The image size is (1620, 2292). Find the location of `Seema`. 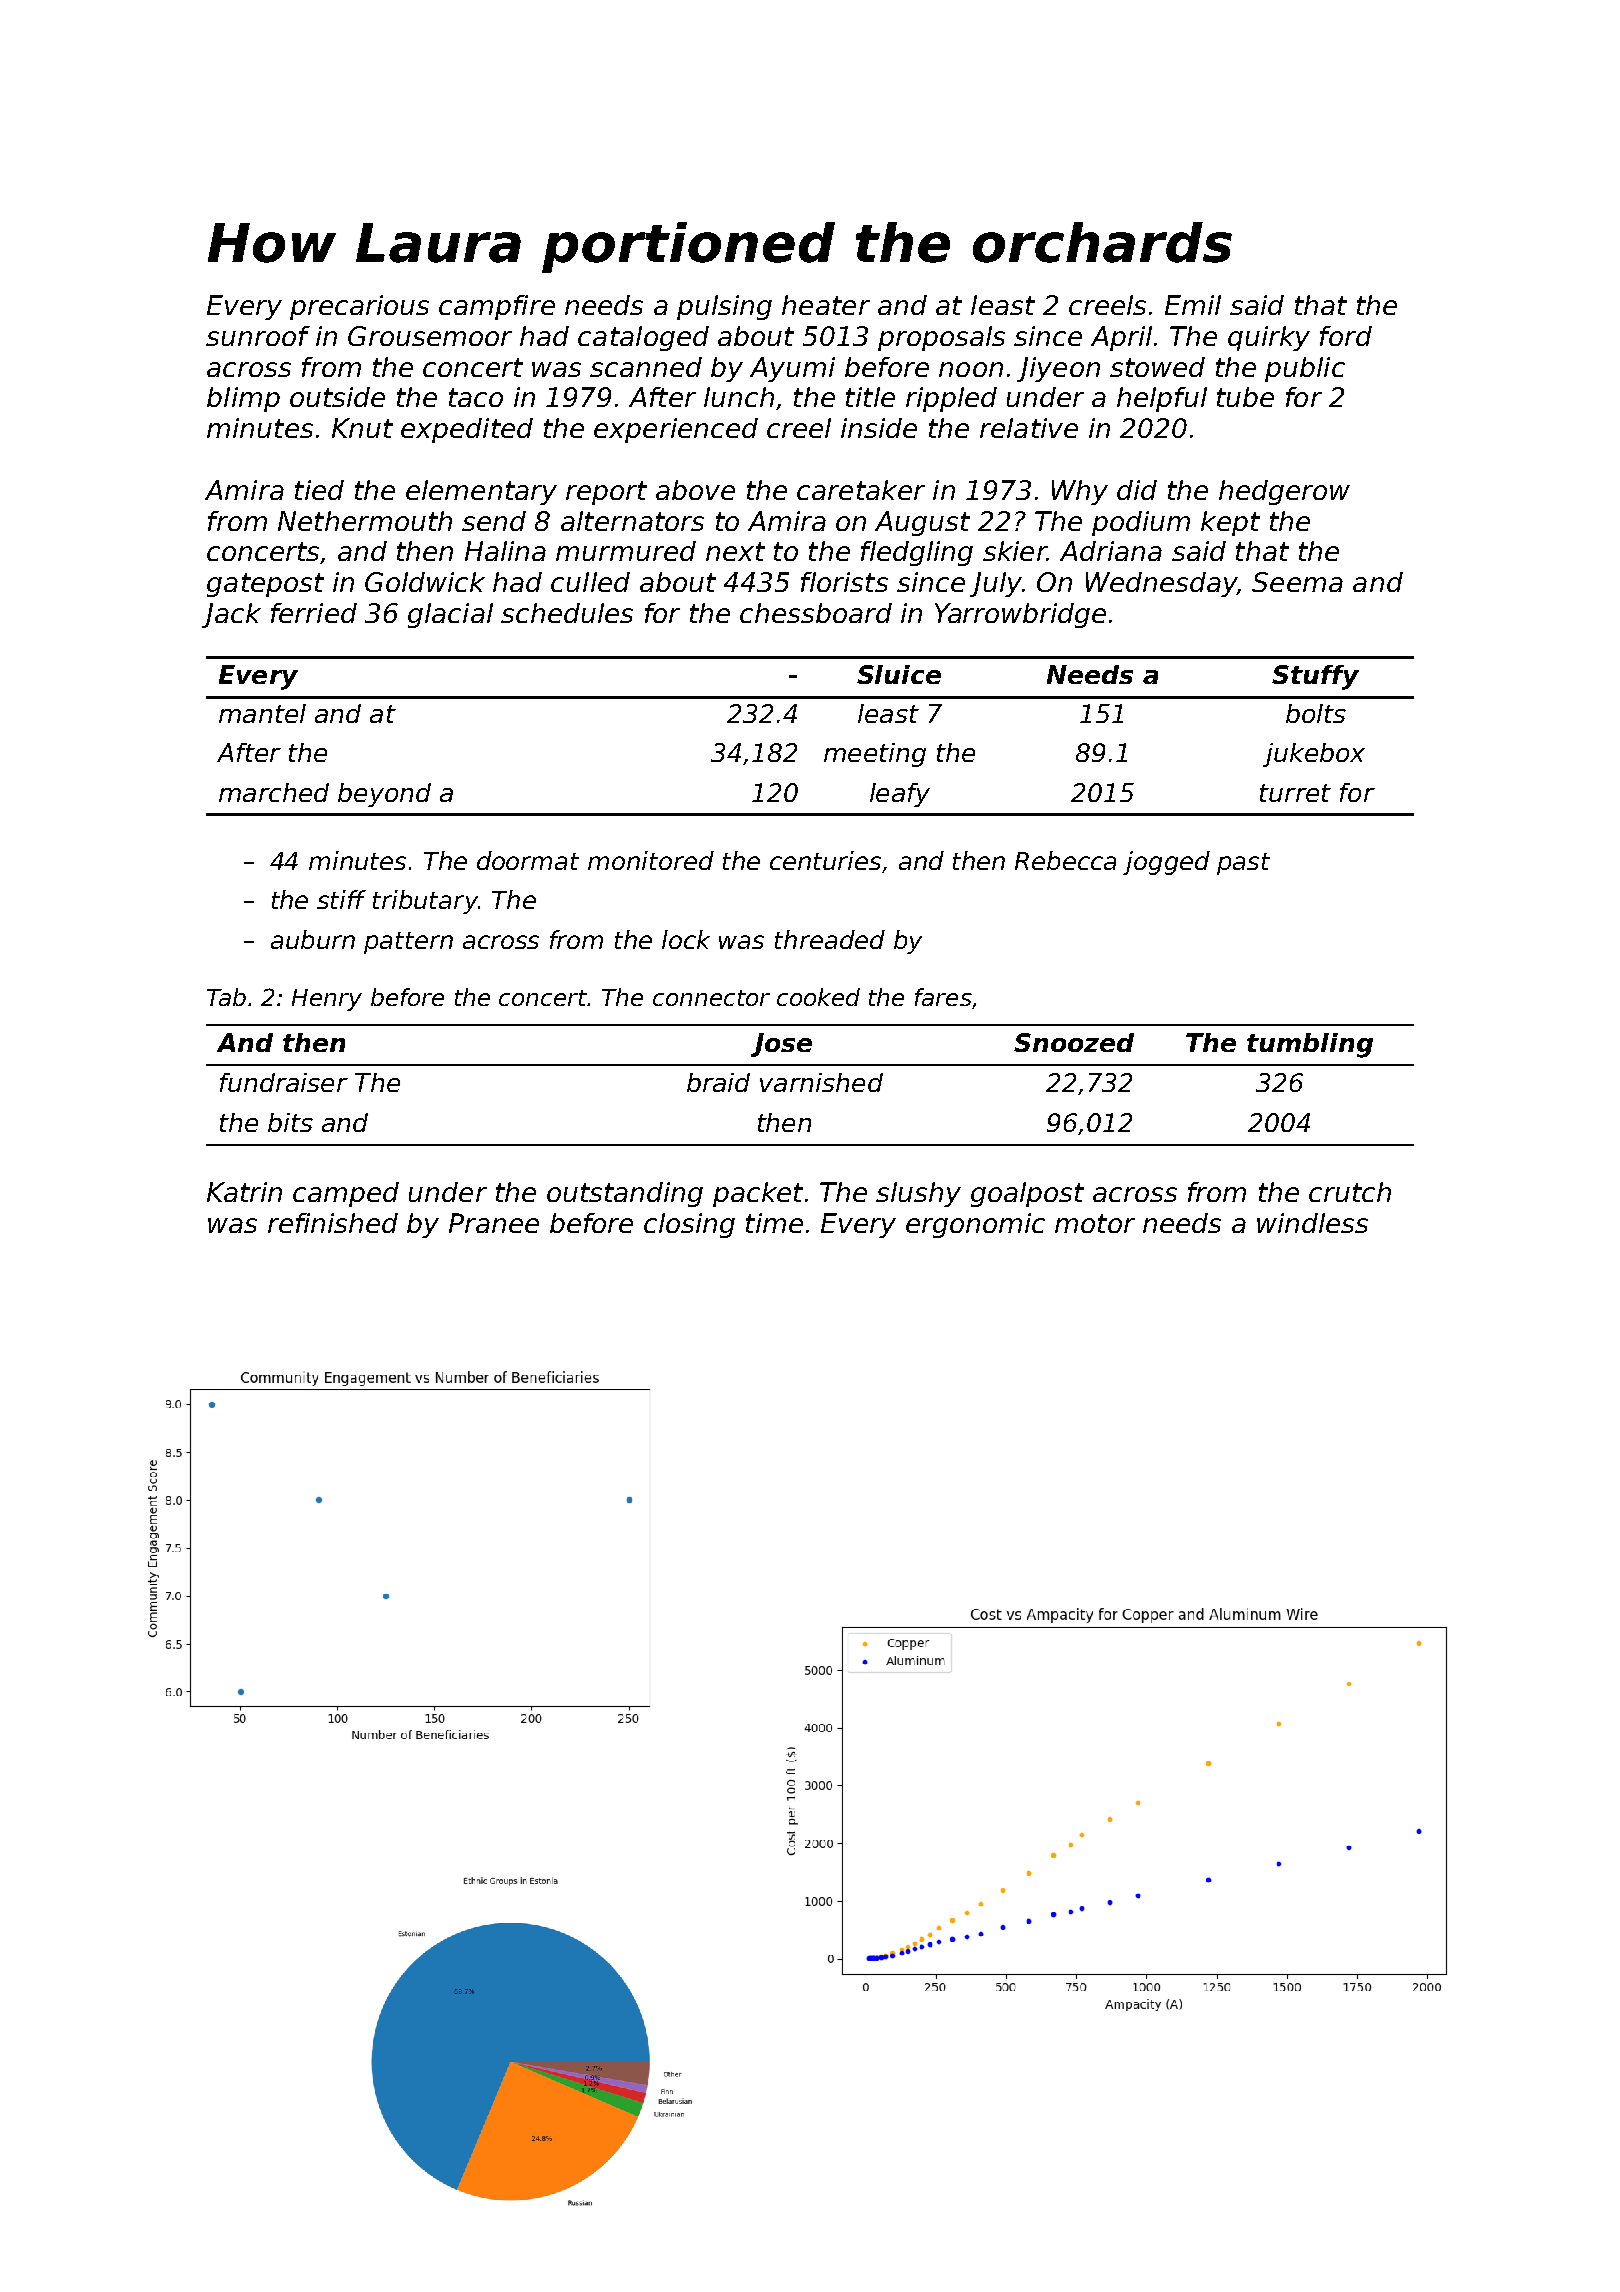

Seema is located at coordinates (1297, 582).
